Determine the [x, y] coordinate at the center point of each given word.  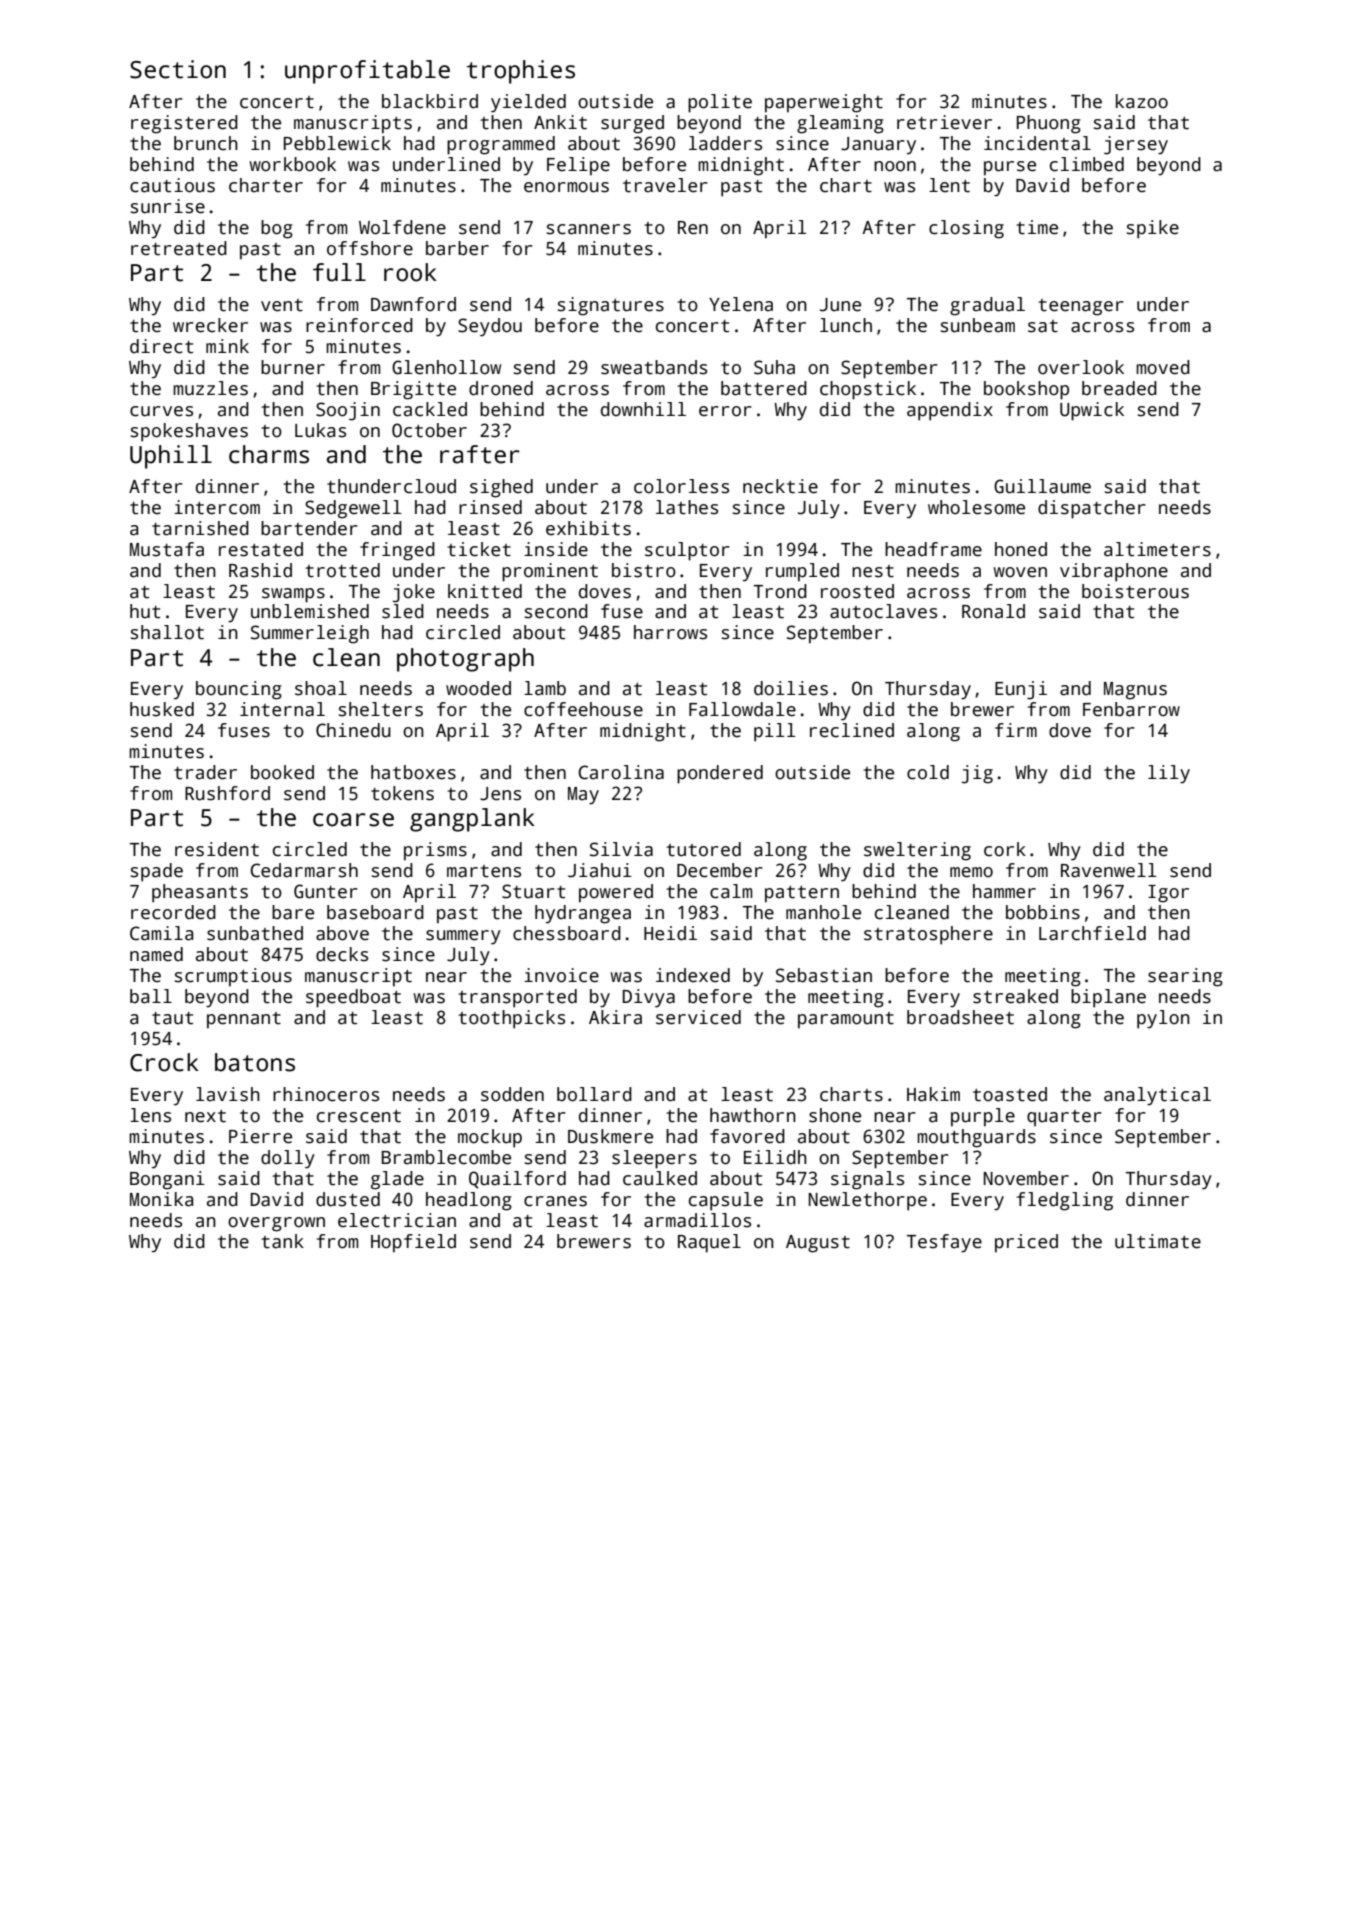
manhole [823, 912]
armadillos [697, 1220]
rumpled [802, 572]
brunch [206, 143]
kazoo [1142, 101]
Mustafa [167, 549]
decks [342, 954]
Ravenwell [1109, 870]
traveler [665, 185]
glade [397, 1180]
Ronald [993, 611]
